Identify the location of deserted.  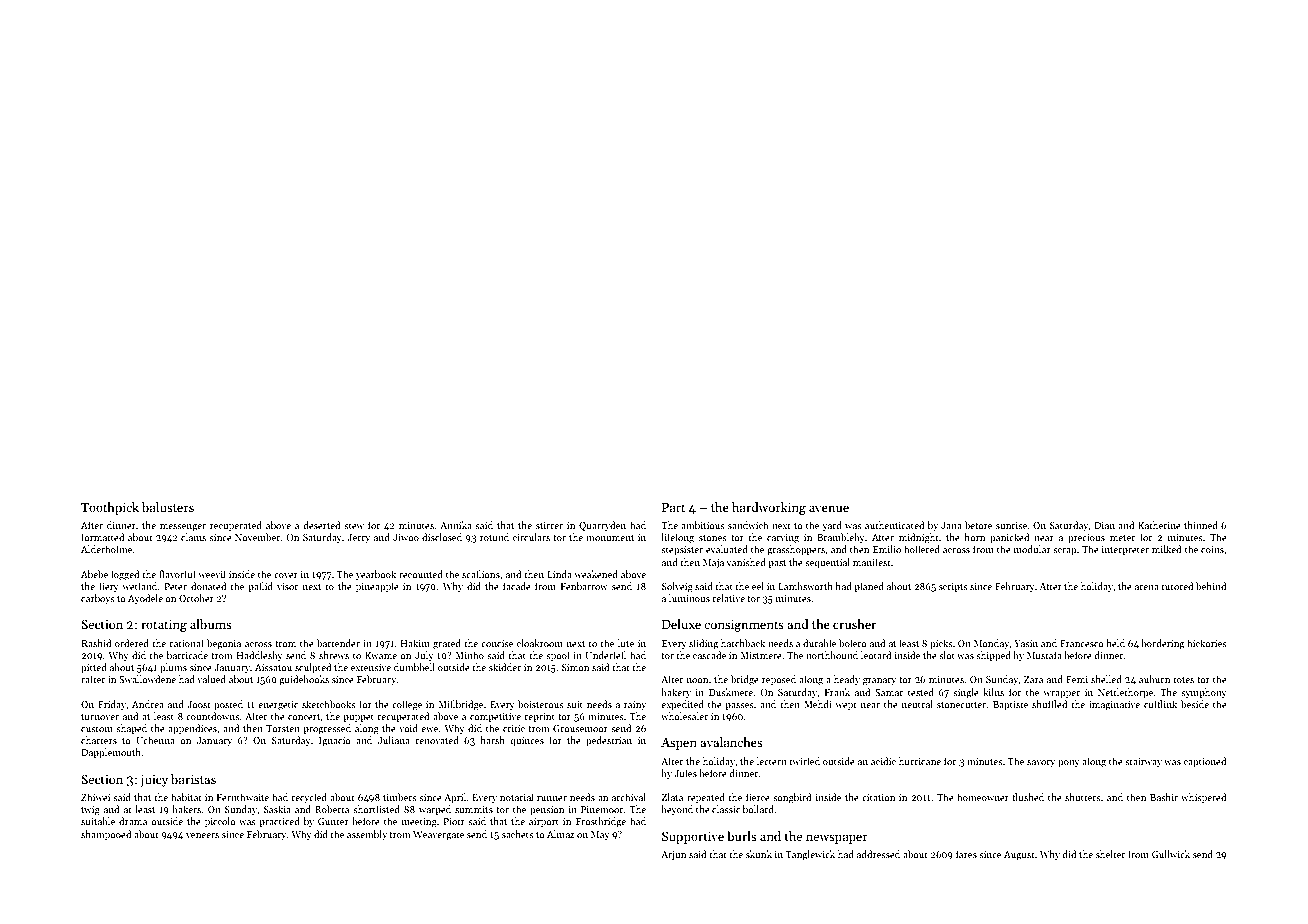
(322, 525).
